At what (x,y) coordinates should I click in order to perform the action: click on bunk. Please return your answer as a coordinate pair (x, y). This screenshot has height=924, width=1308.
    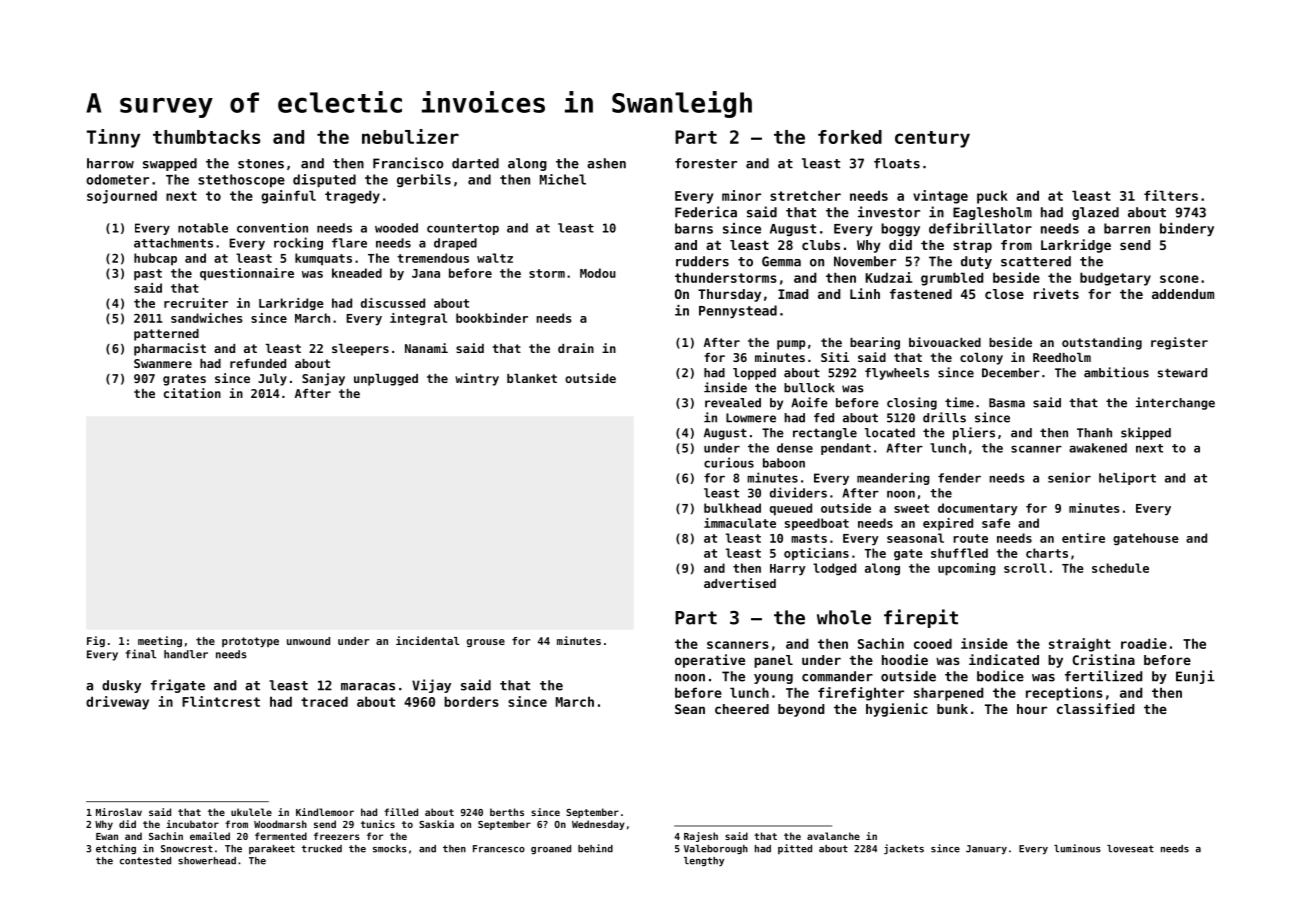
    Looking at the image, I should click on (952, 709).
